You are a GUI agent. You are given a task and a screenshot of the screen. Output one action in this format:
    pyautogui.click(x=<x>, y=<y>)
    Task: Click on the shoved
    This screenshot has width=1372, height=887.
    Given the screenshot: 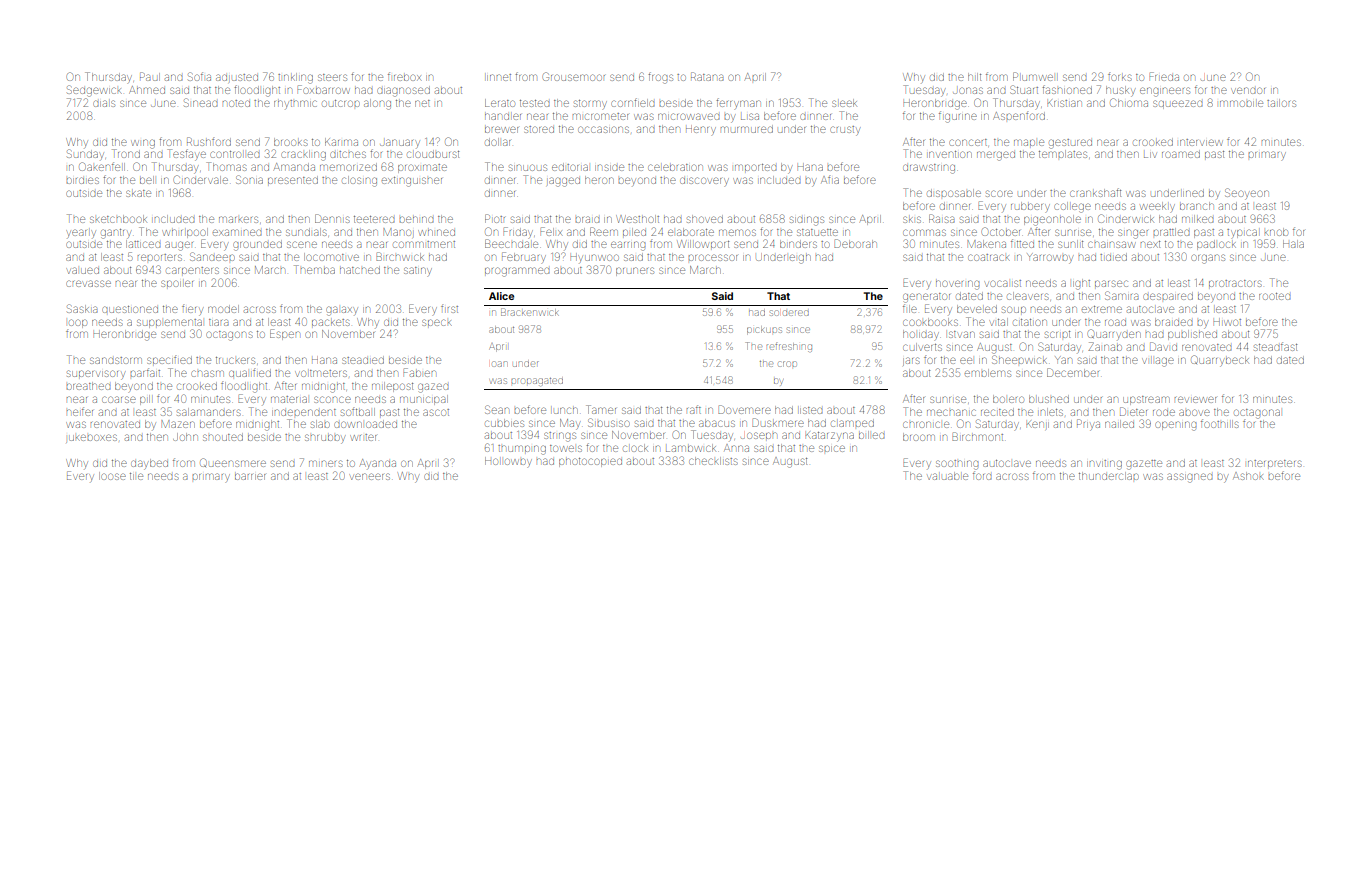 What is the action you would take?
    pyautogui.click(x=705, y=219)
